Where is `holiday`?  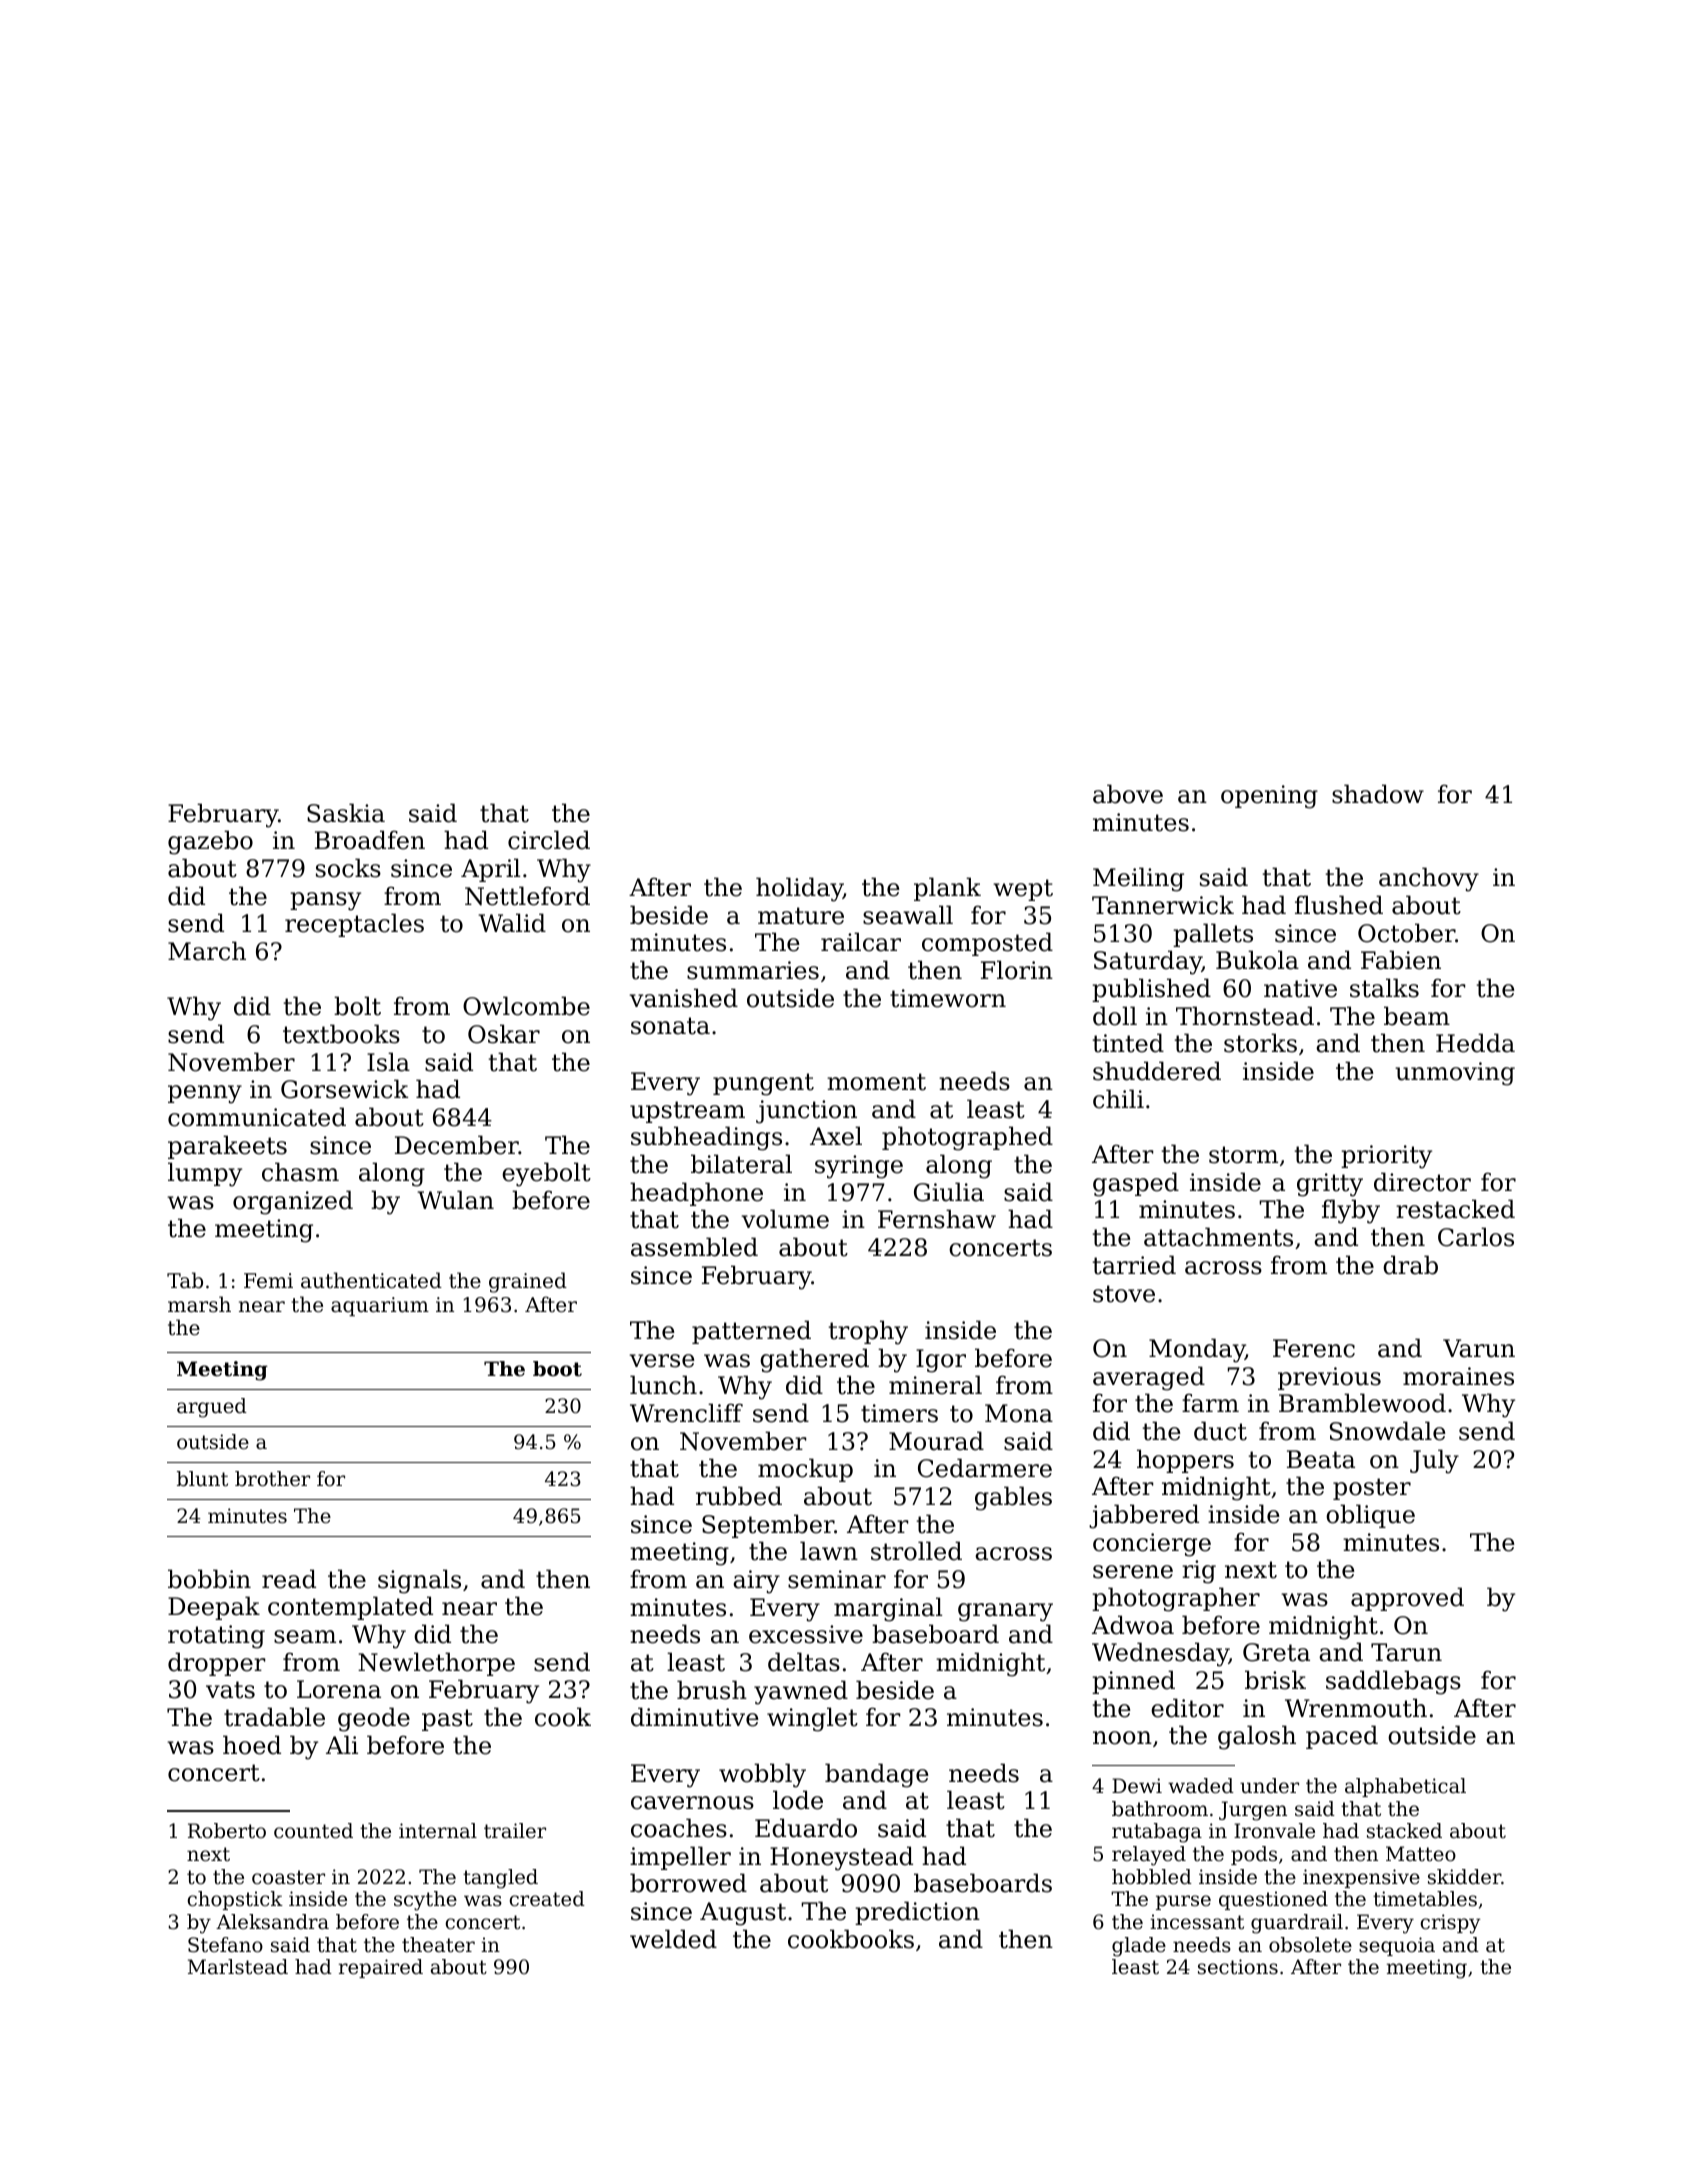 holiday is located at coordinates (799, 889).
